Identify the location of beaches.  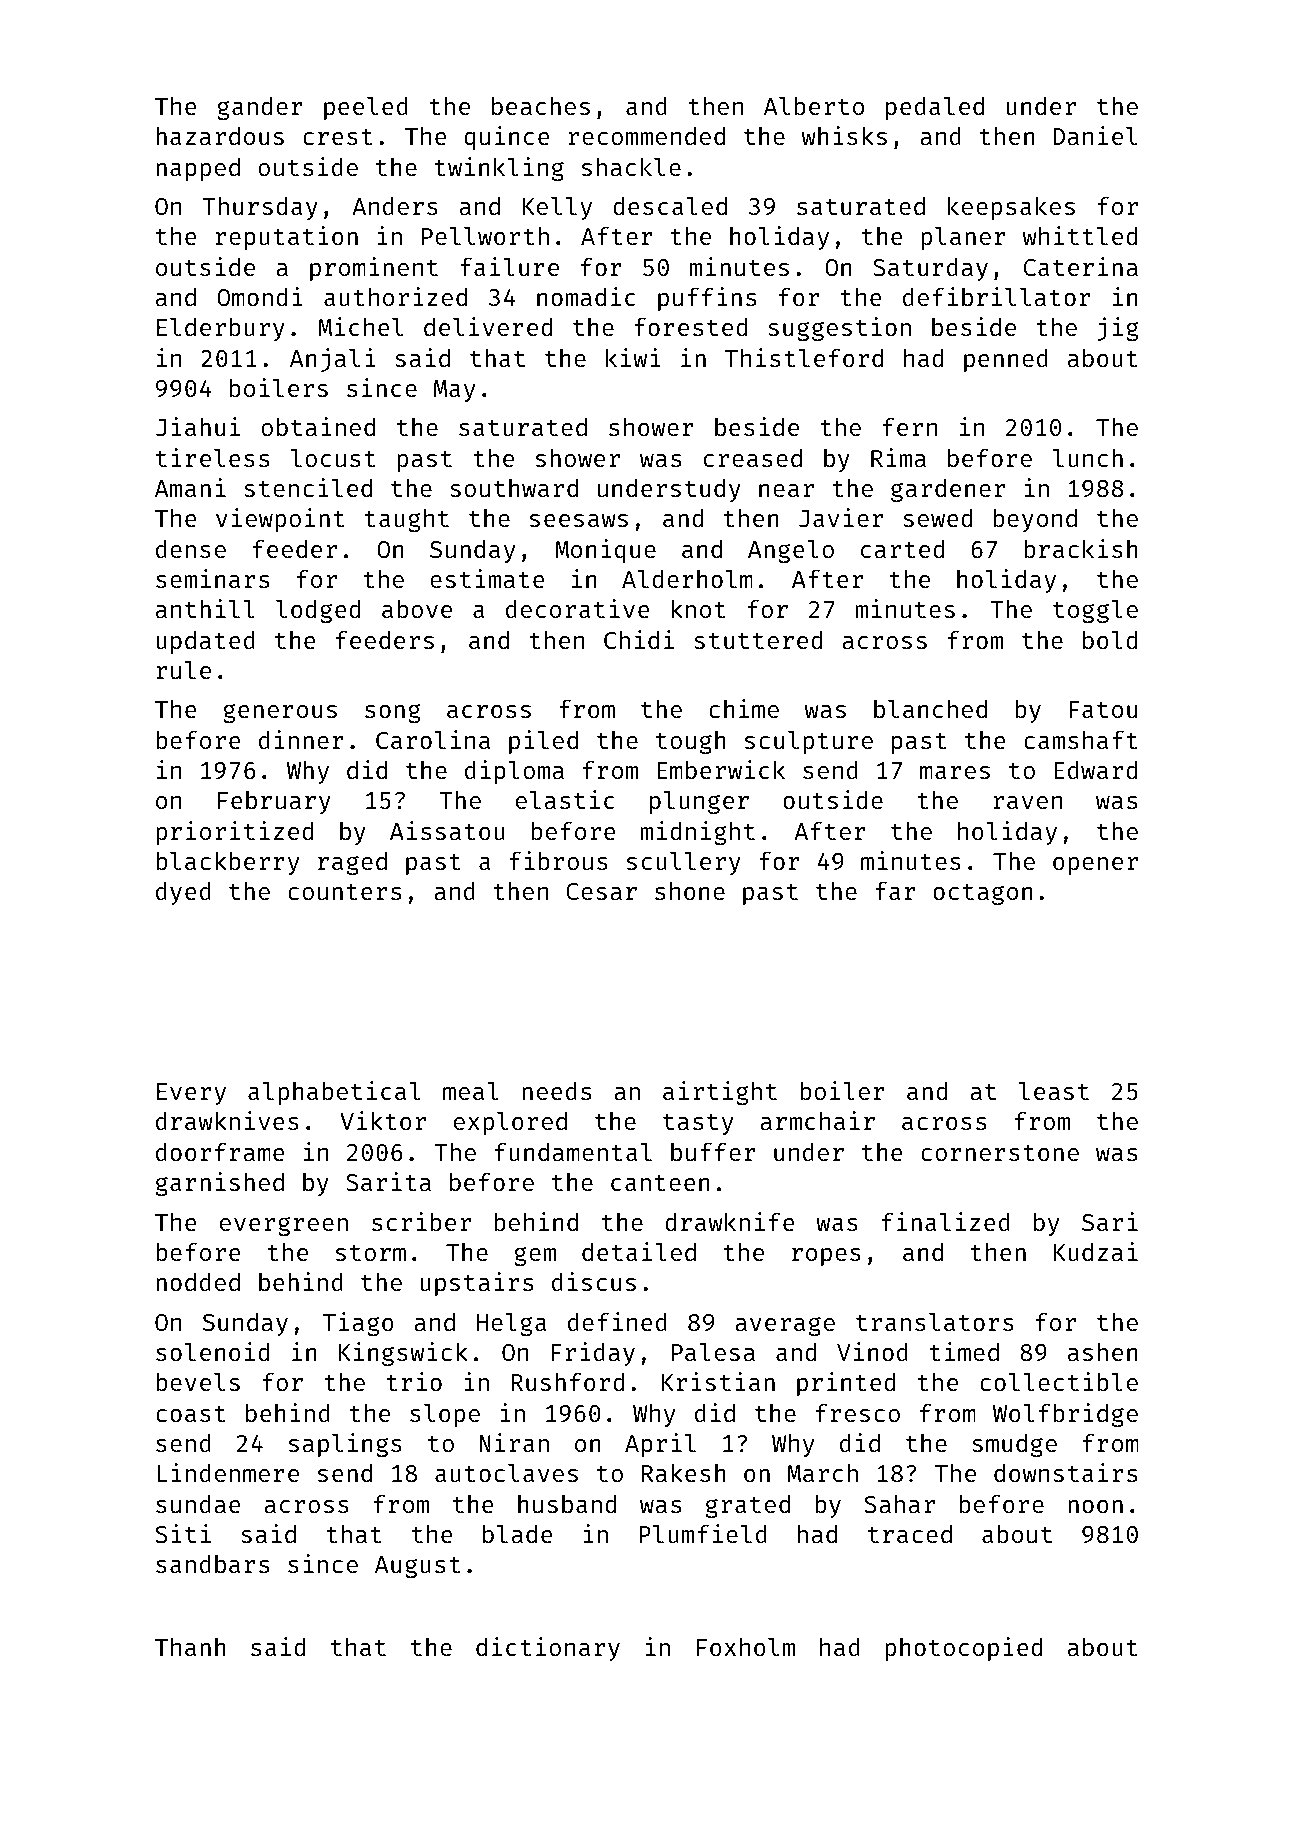
(541, 106).
